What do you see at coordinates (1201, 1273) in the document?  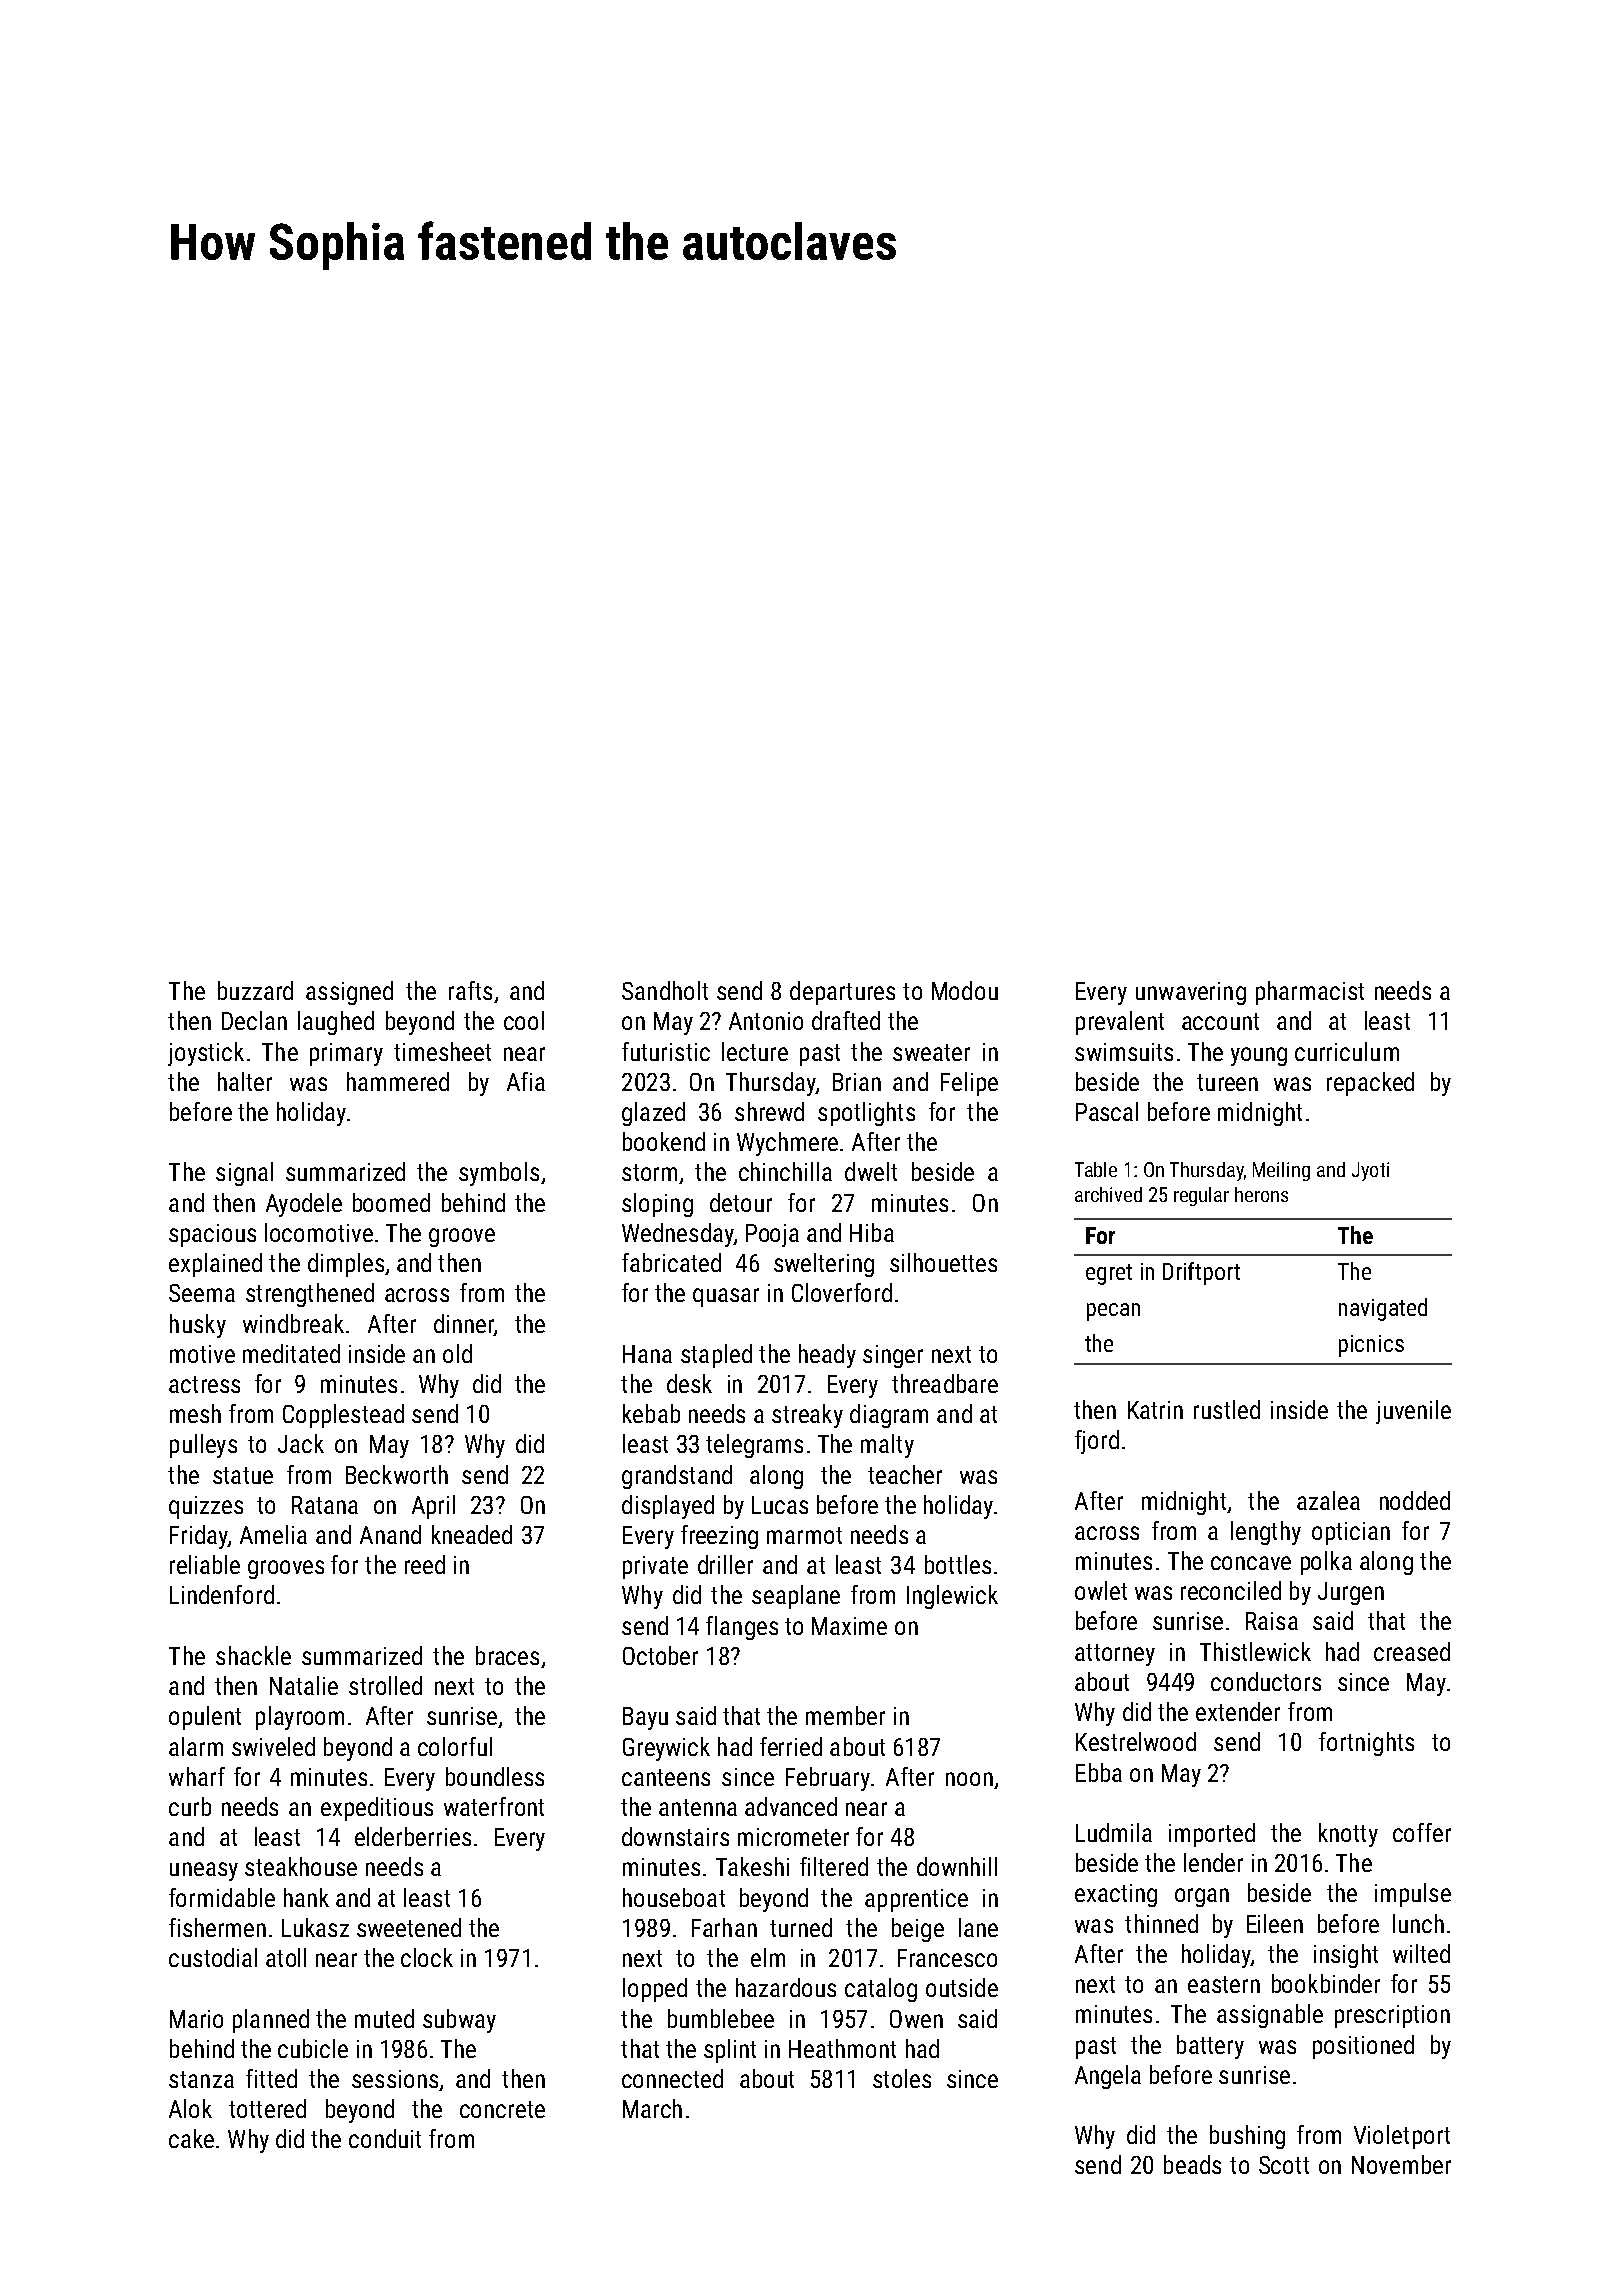 I see `Driftport` at bounding box center [1201, 1273].
